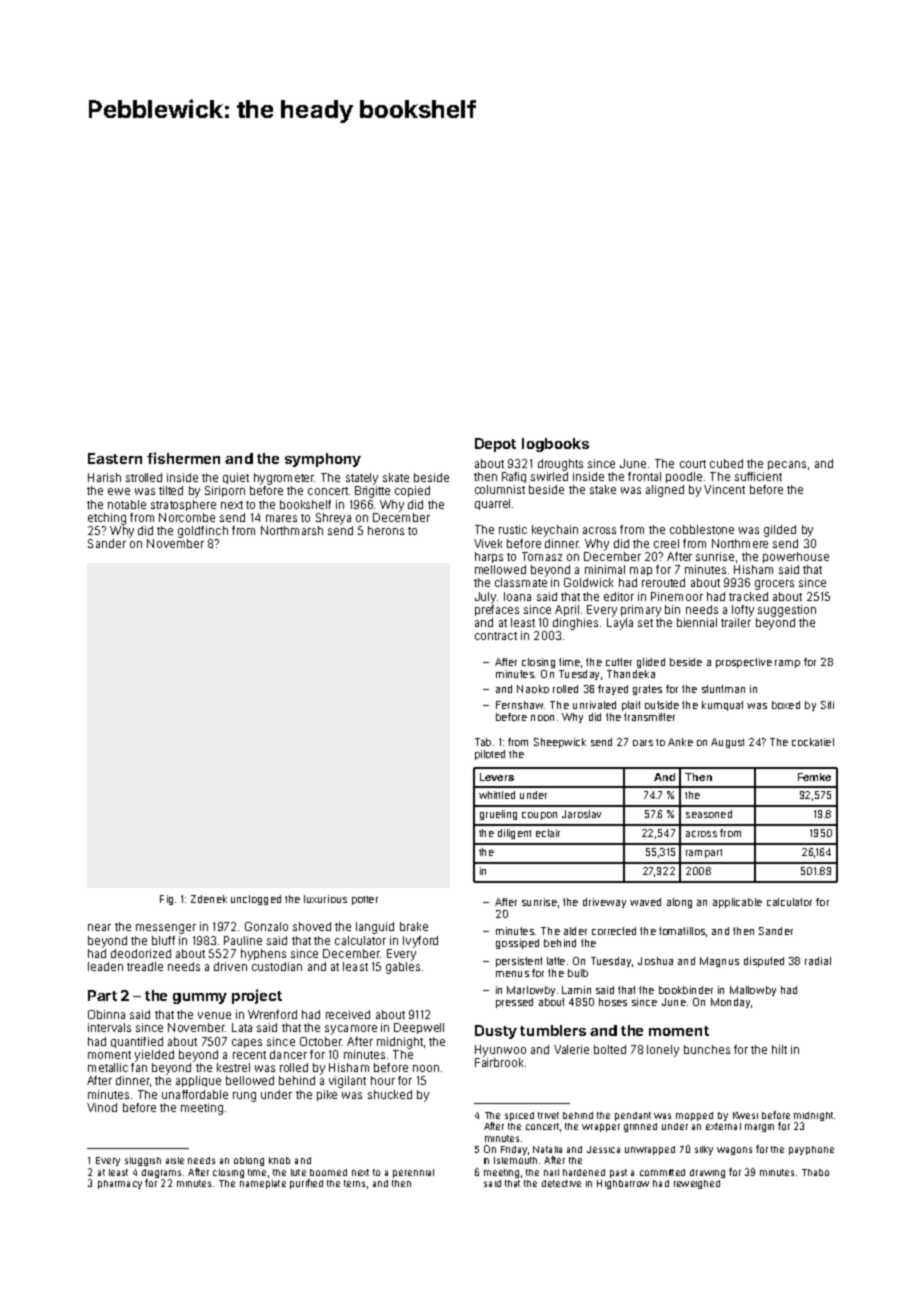 The width and height of the document is (924, 1314). What do you see at coordinates (249, 1161) in the document?
I see `oblong` at bounding box center [249, 1161].
